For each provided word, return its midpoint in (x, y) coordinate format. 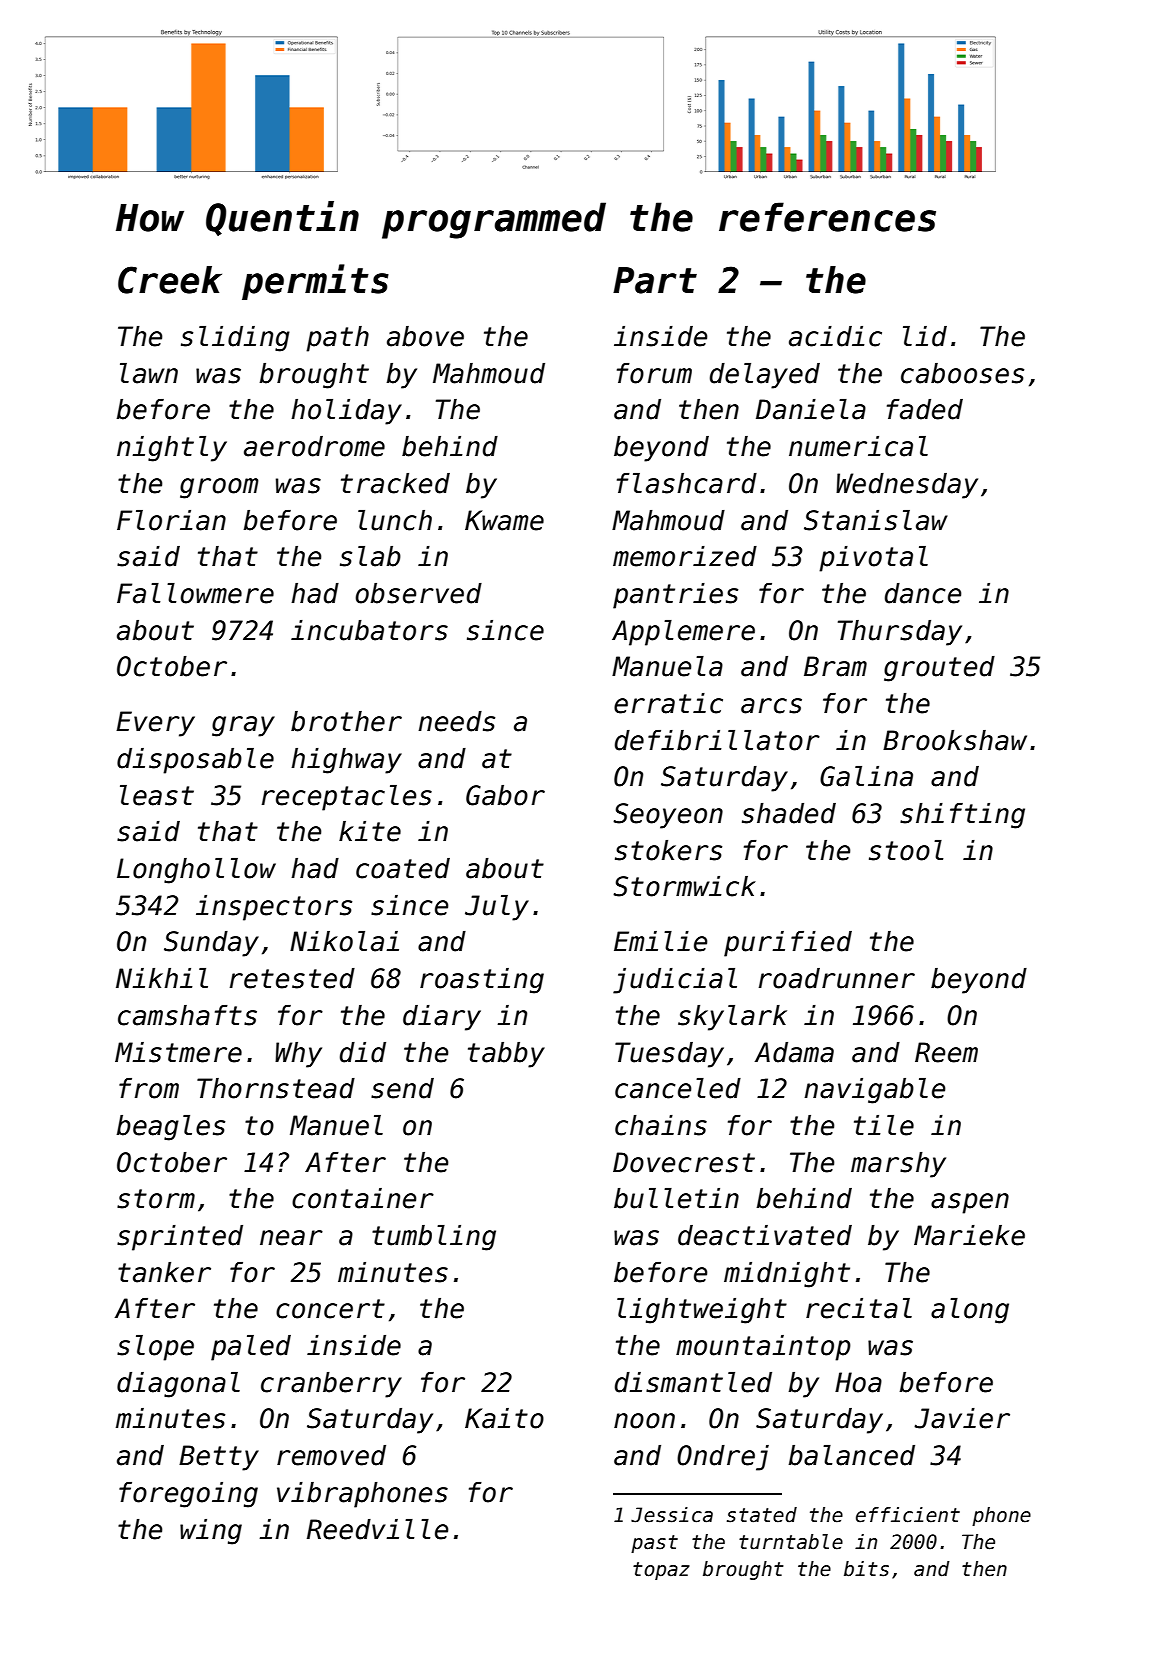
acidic (835, 336)
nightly (172, 449)
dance (923, 593)
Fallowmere (195, 593)
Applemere (683, 633)
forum (654, 373)
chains (661, 1125)
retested (292, 978)
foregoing (188, 1495)
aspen (970, 1203)
